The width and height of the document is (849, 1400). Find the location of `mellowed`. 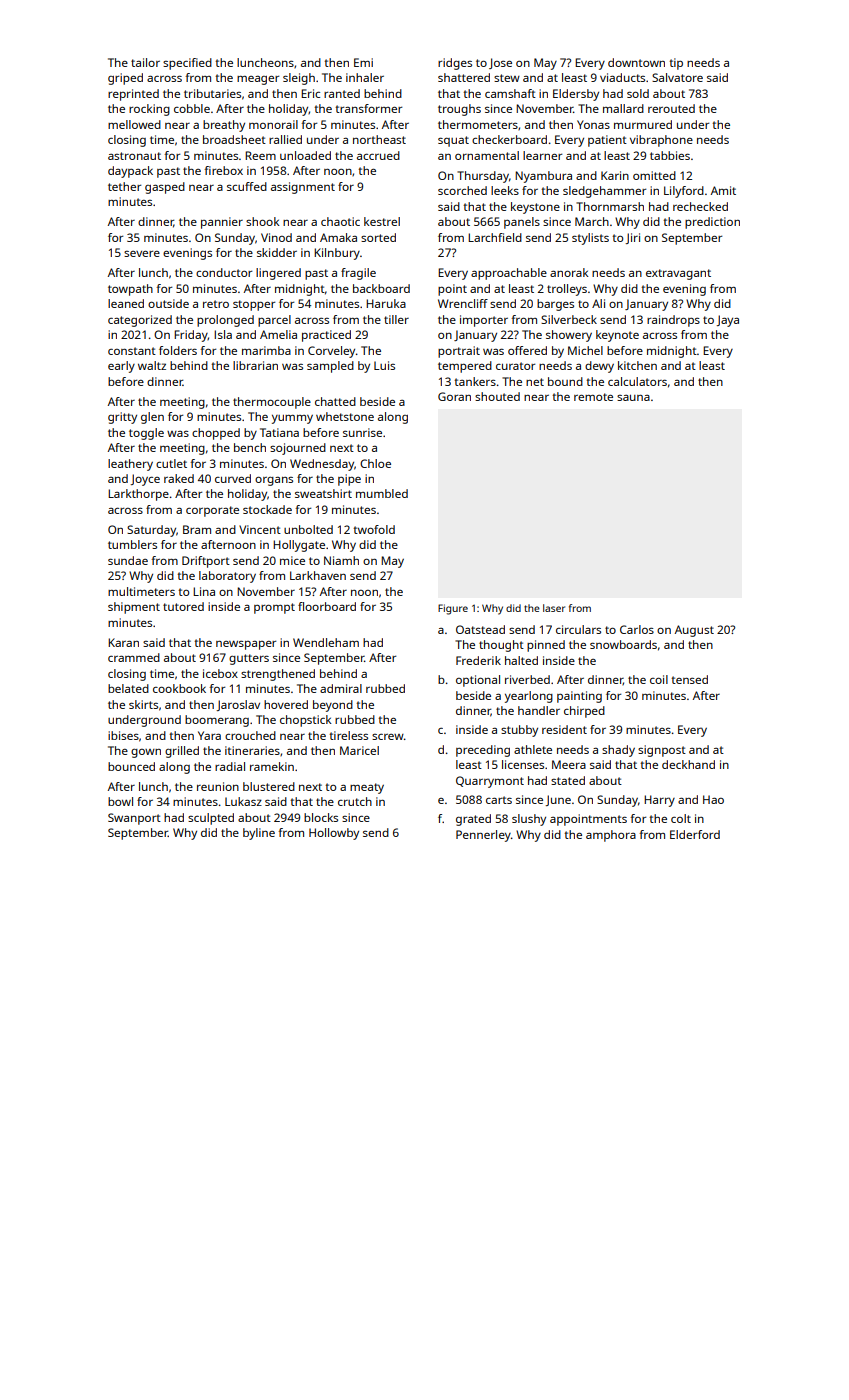

mellowed is located at coordinates (134, 124).
